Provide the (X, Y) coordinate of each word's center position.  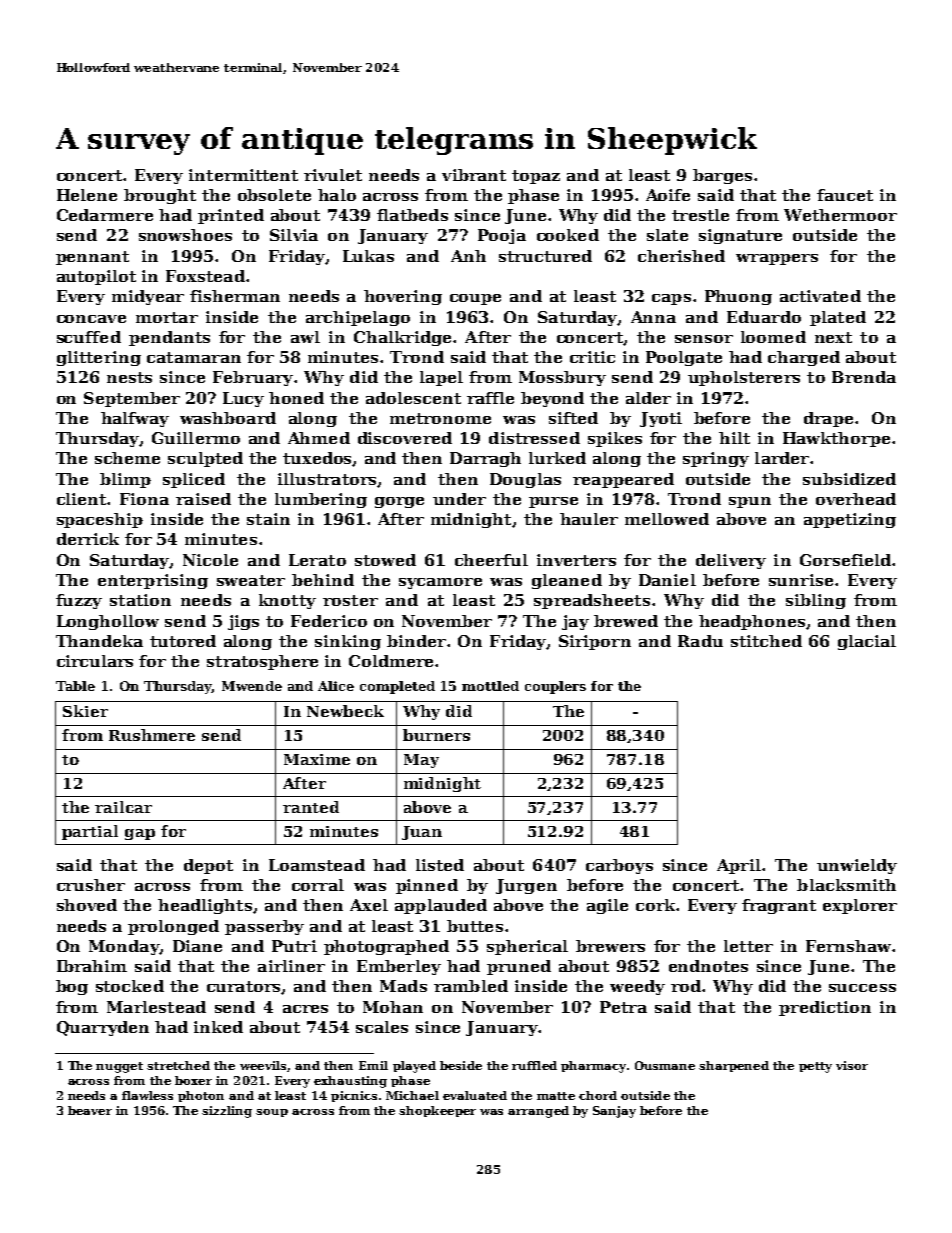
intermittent (243, 175)
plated (838, 318)
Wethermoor (840, 215)
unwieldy (857, 866)
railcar (123, 807)
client (81, 499)
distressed (534, 438)
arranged (538, 1112)
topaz (536, 177)
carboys (619, 866)
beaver (90, 1110)
